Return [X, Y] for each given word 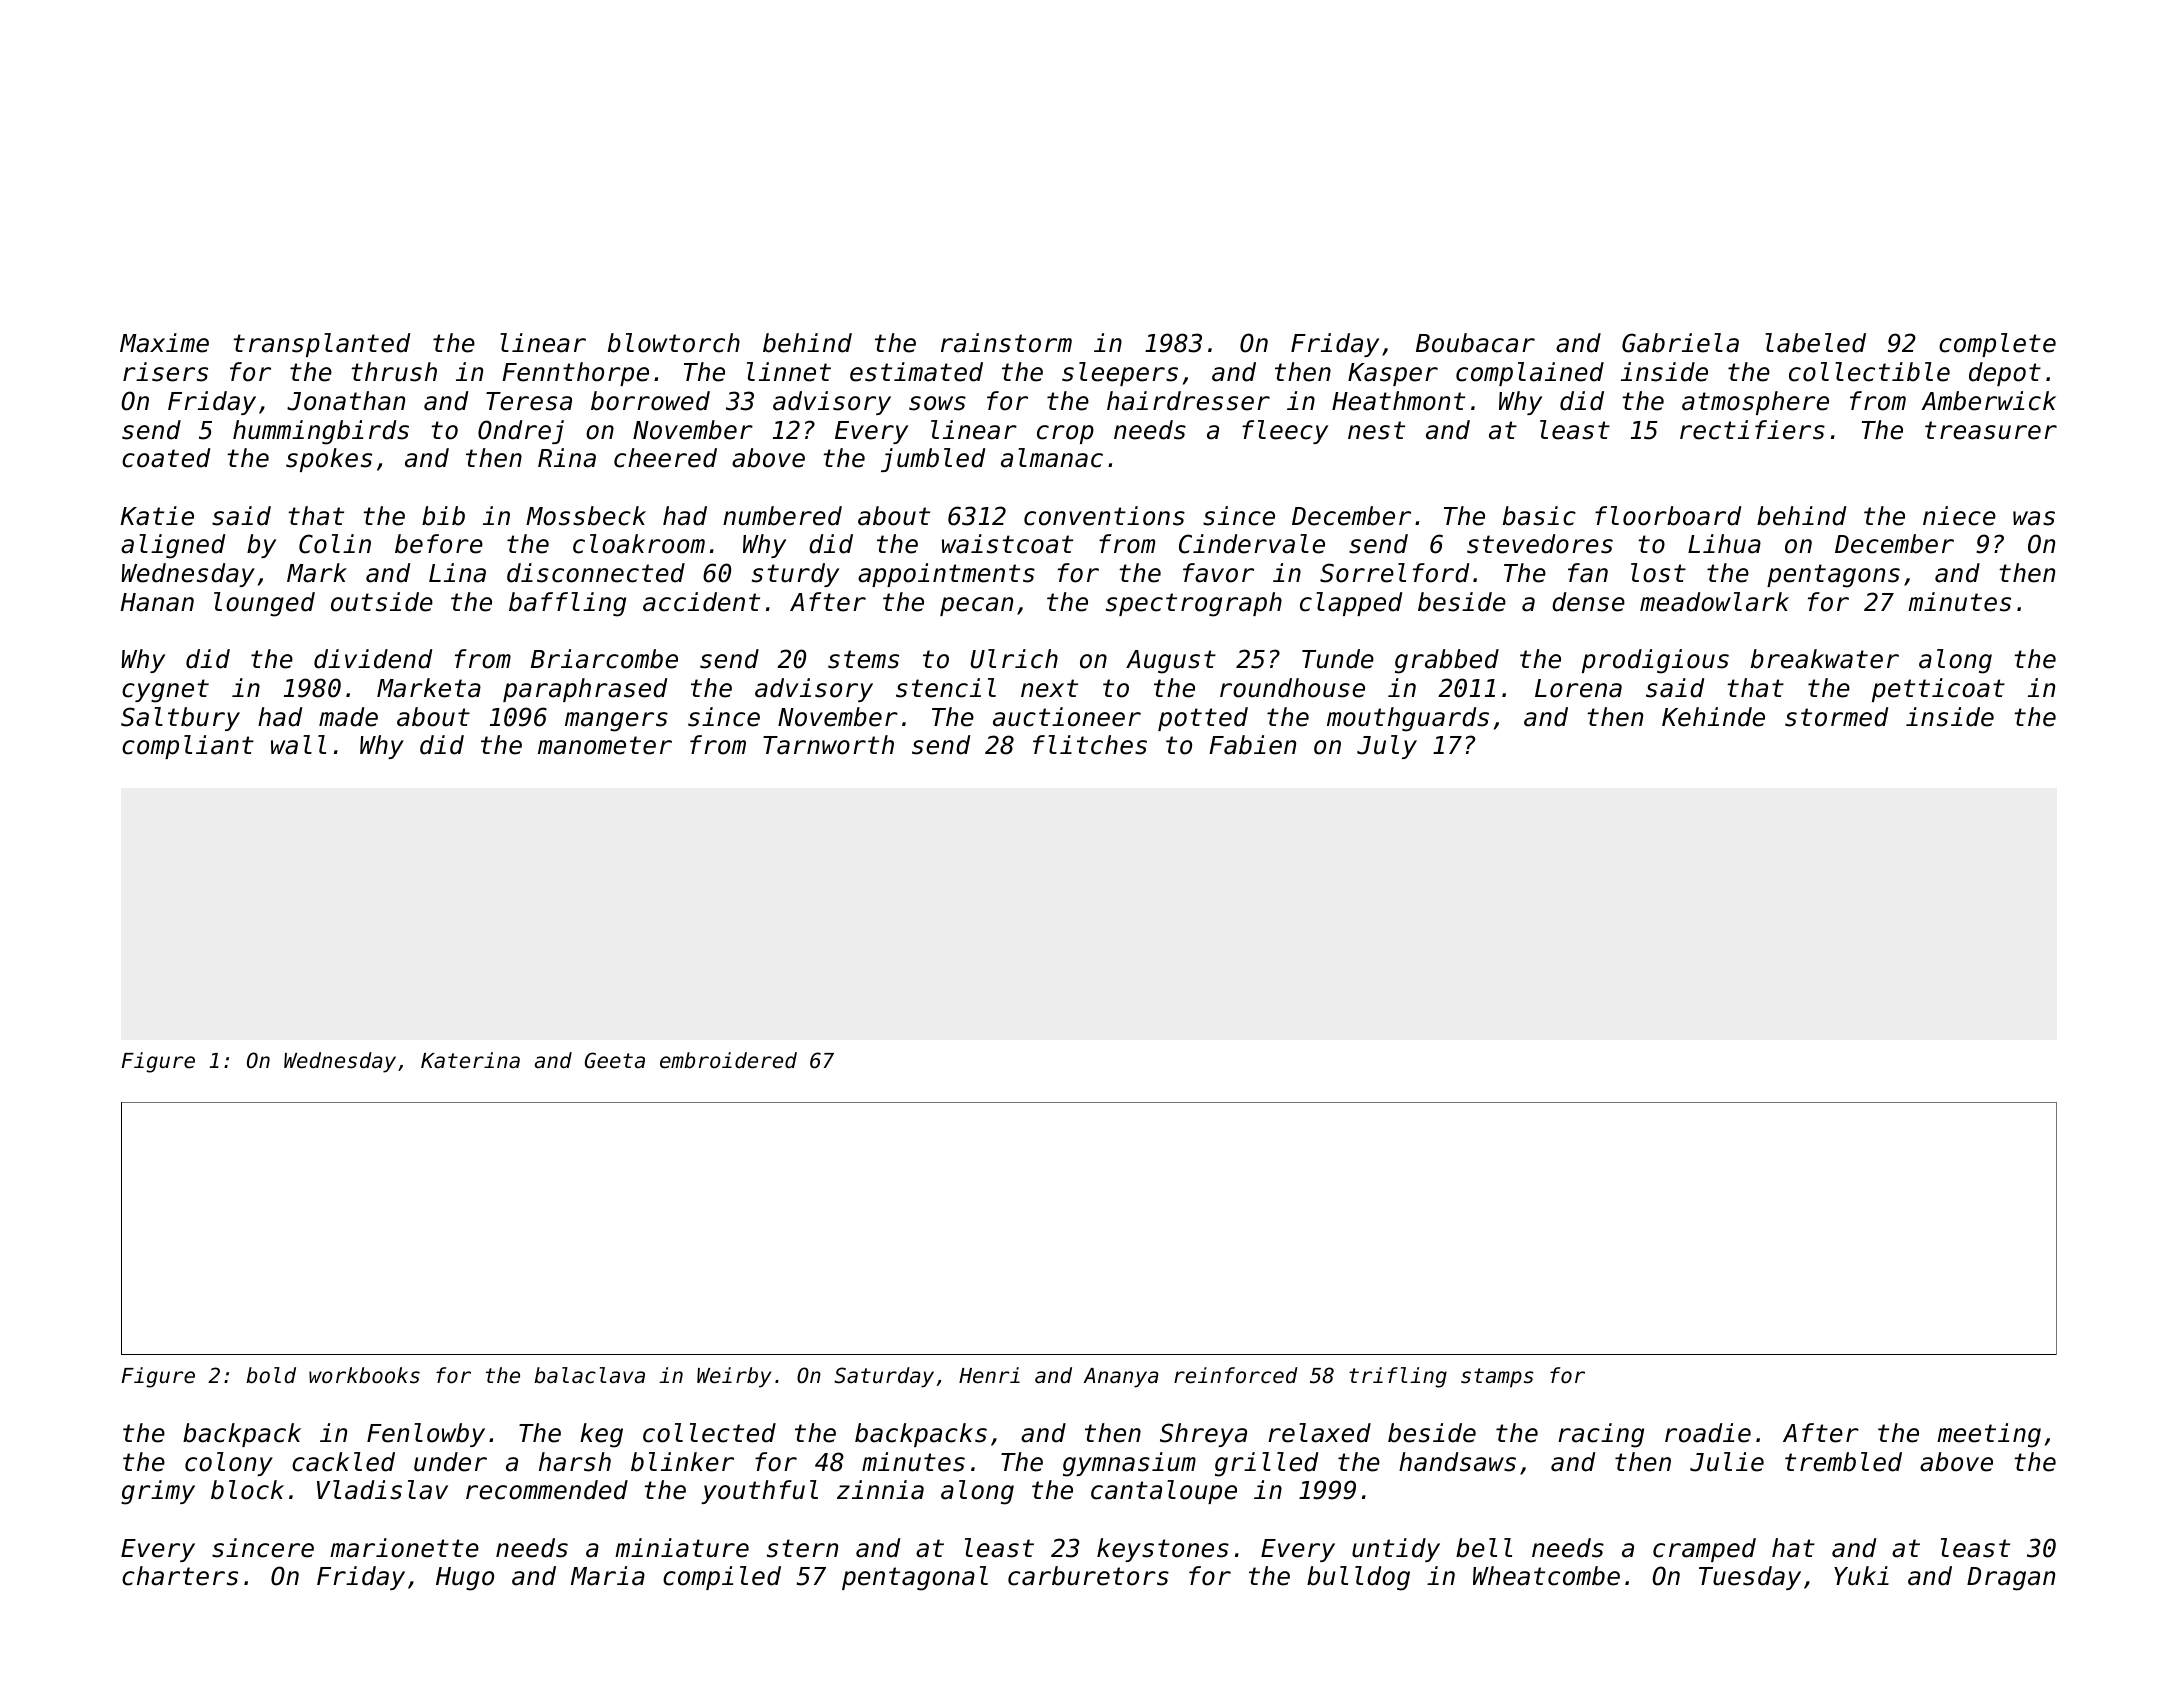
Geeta [615, 1060]
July [1387, 747]
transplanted [322, 345]
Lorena [1578, 688]
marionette [404, 1548]
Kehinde [1713, 717]
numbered [782, 516]
